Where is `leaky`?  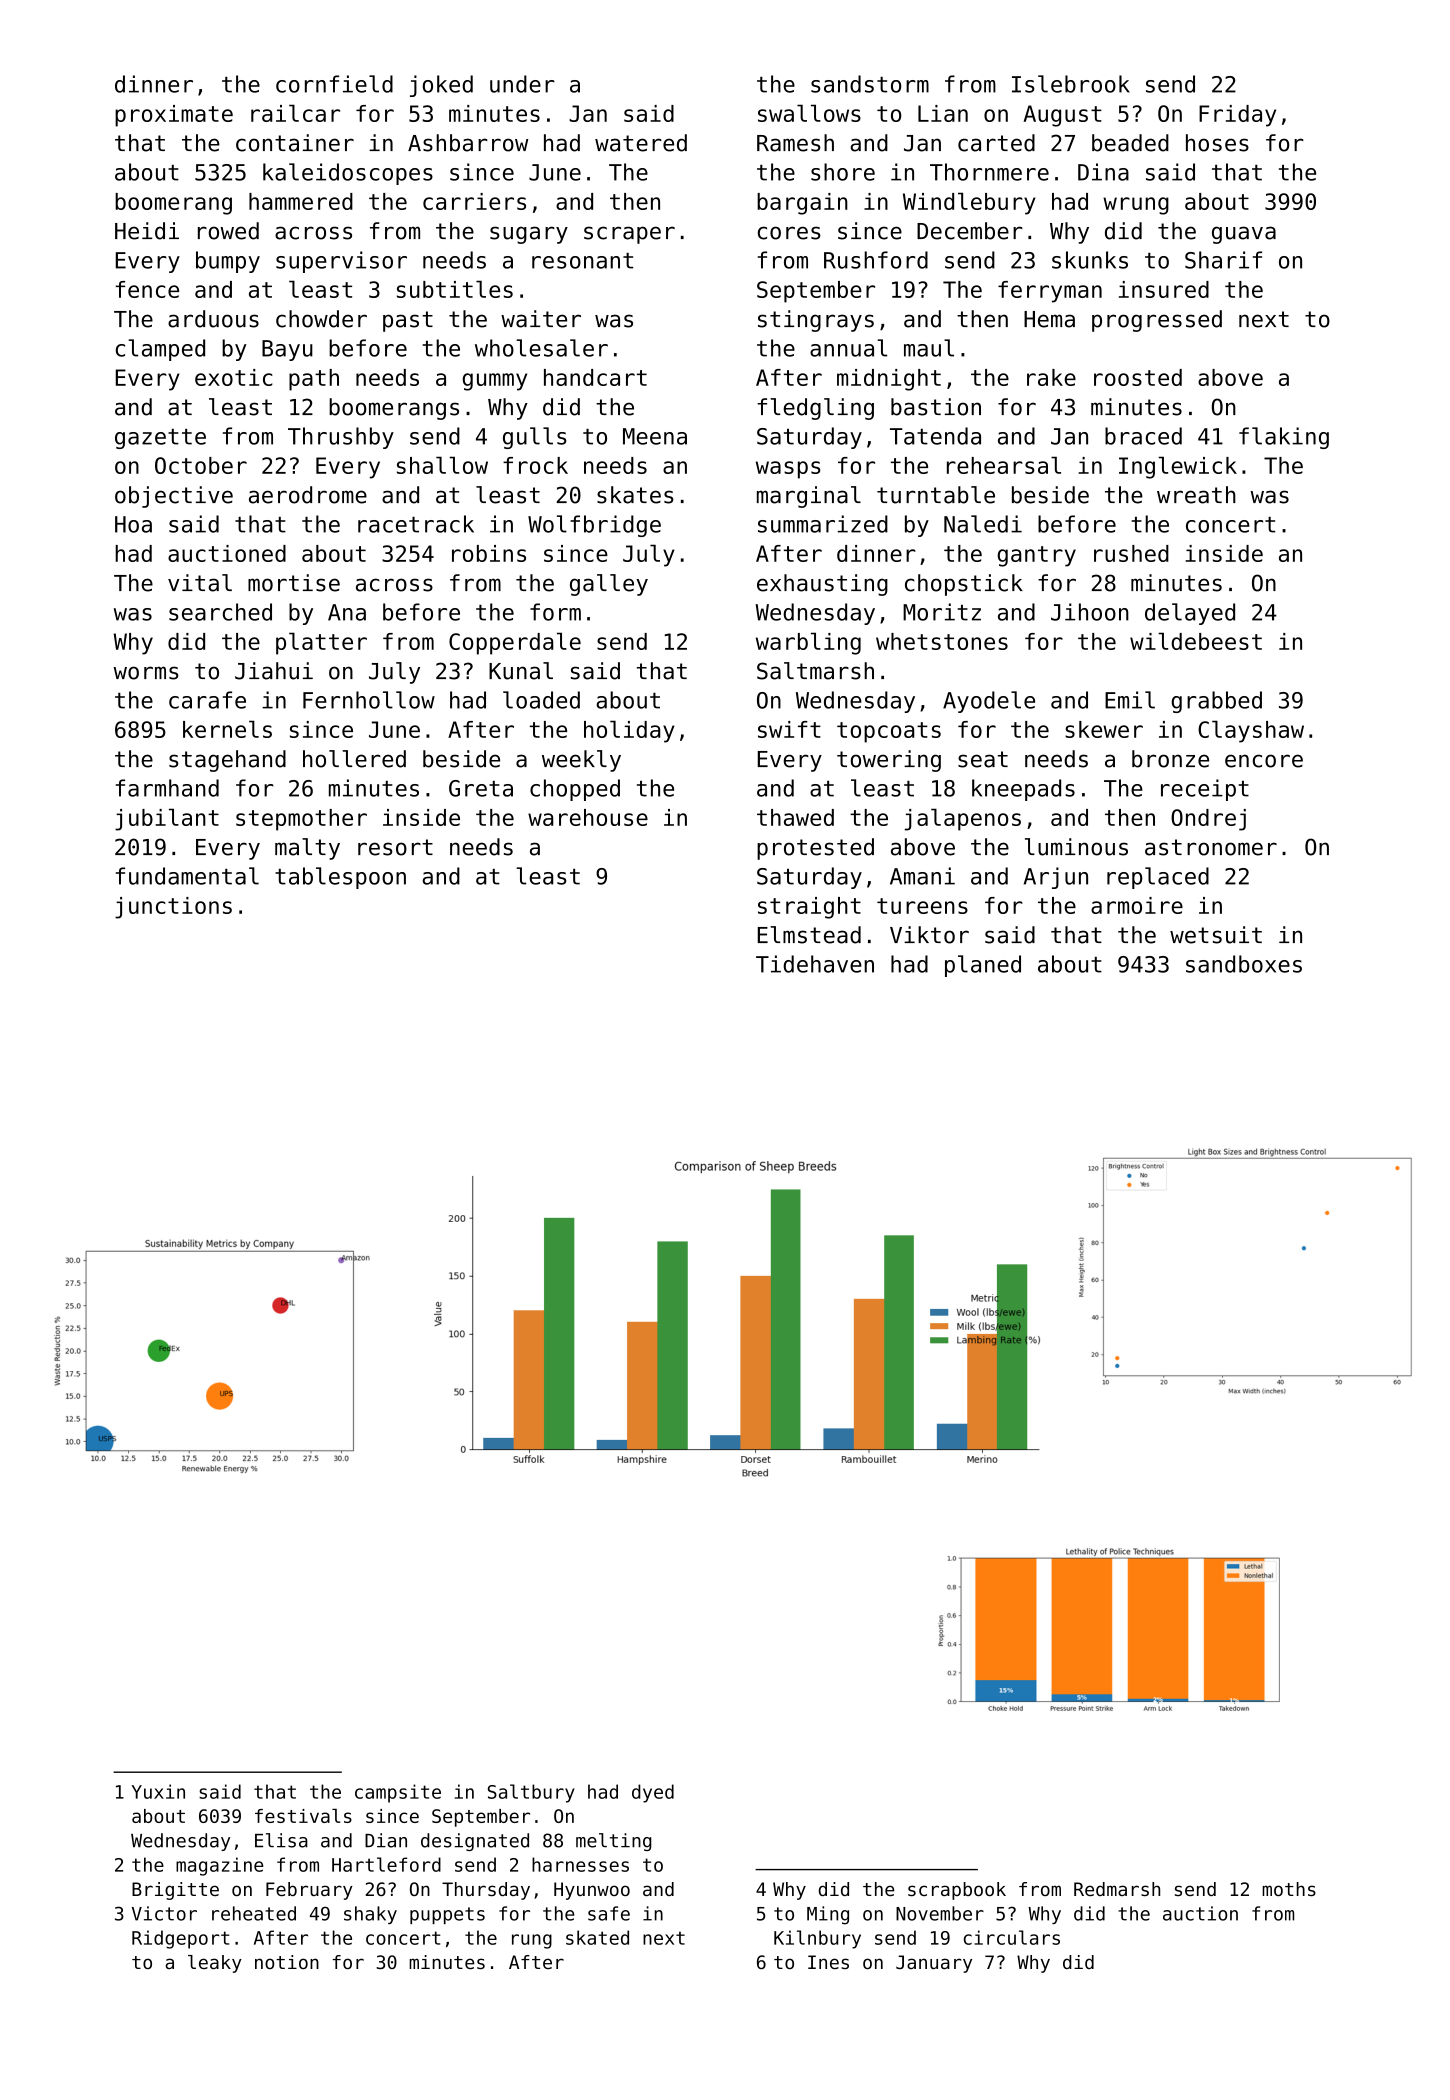 leaky is located at coordinates (215, 1964).
